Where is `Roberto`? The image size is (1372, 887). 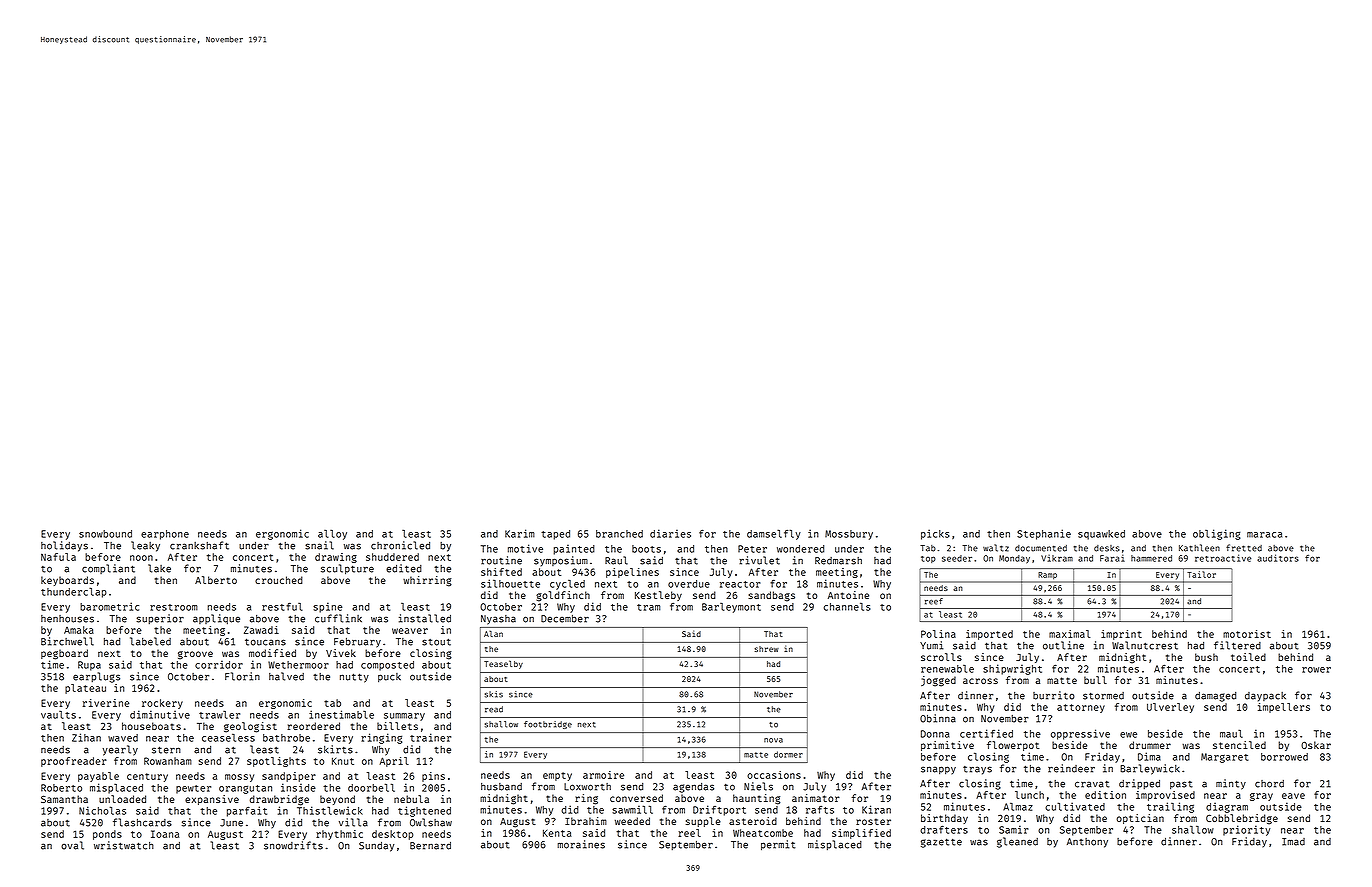
Roberto is located at coordinates (61, 788).
